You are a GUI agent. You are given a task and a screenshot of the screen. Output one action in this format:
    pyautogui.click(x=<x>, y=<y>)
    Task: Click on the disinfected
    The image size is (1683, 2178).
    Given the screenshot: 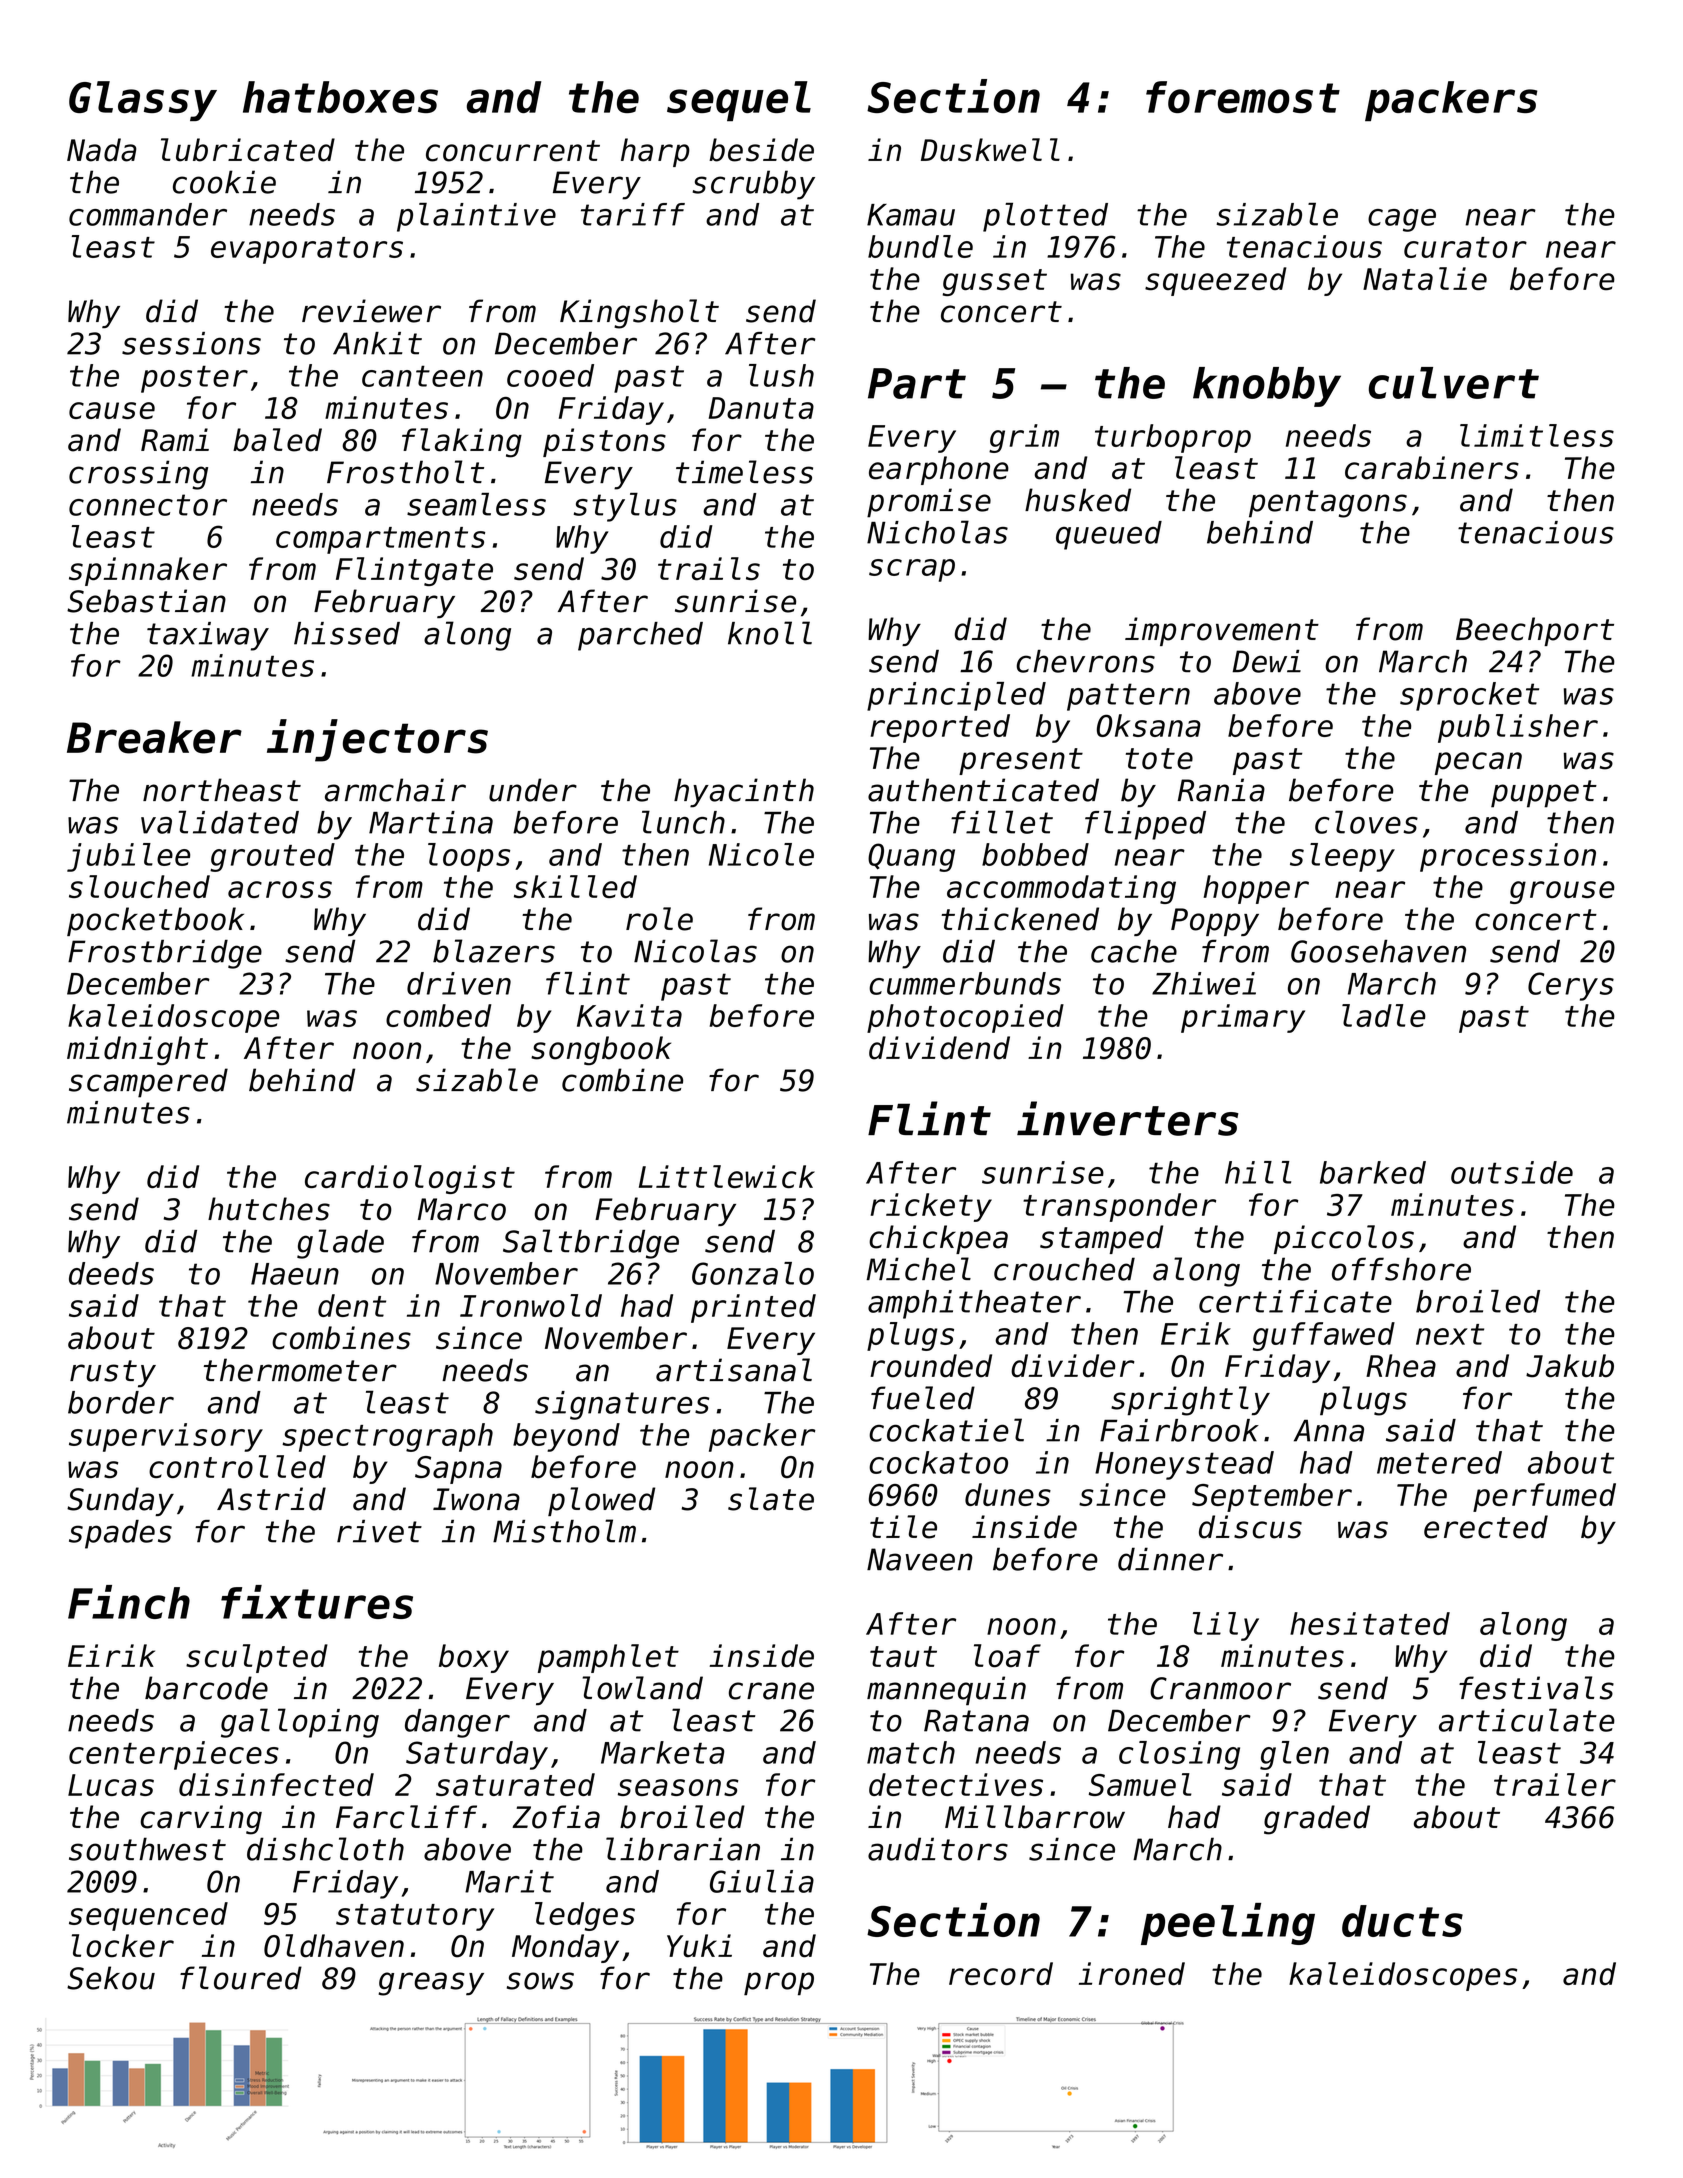 What is the action you would take?
    pyautogui.click(x=276, y=1784)
